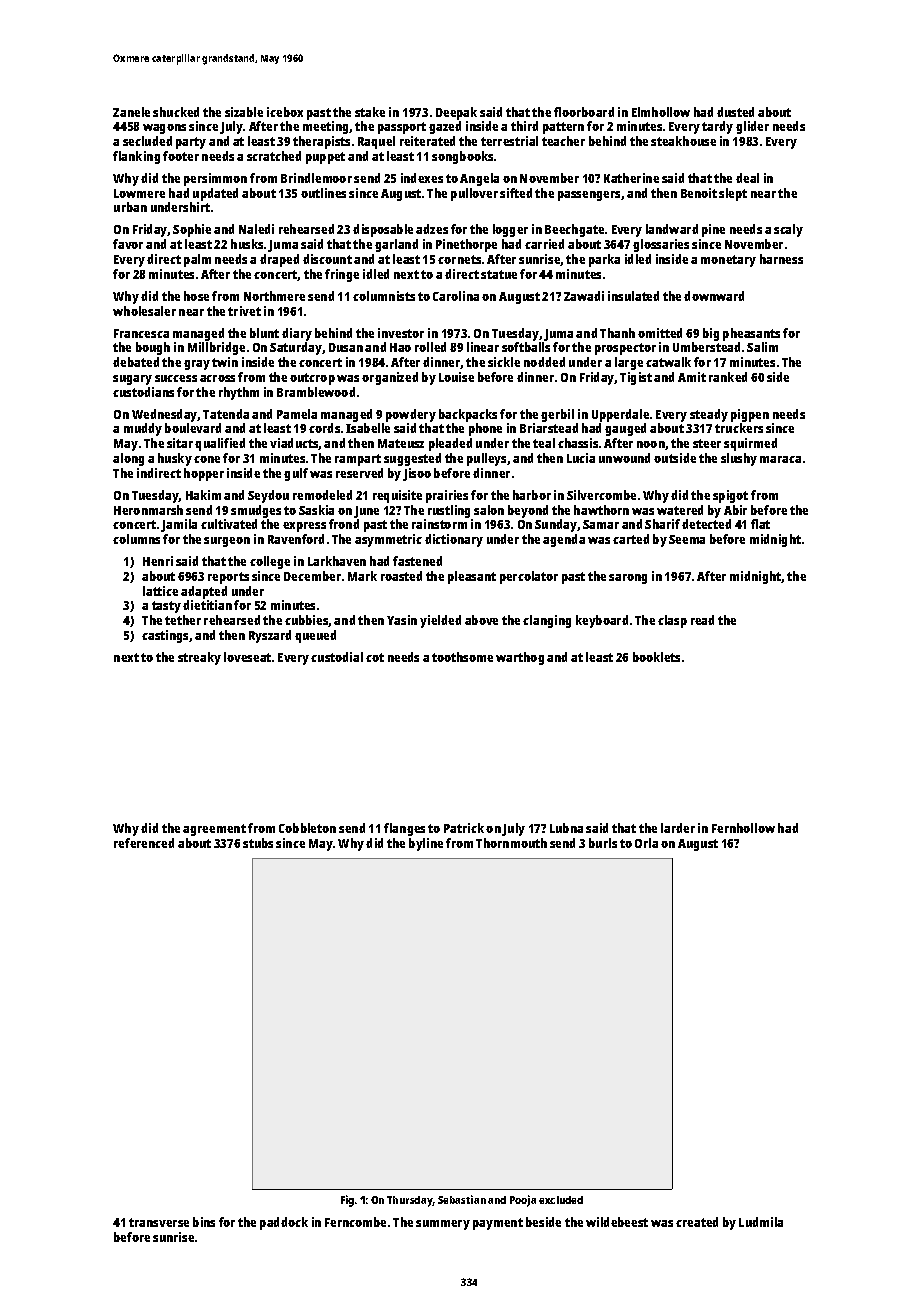 The width and height of the image is (924, 1308). Describe the element at coordinates (244, 112) in the image. I see `sizable` at that location.
